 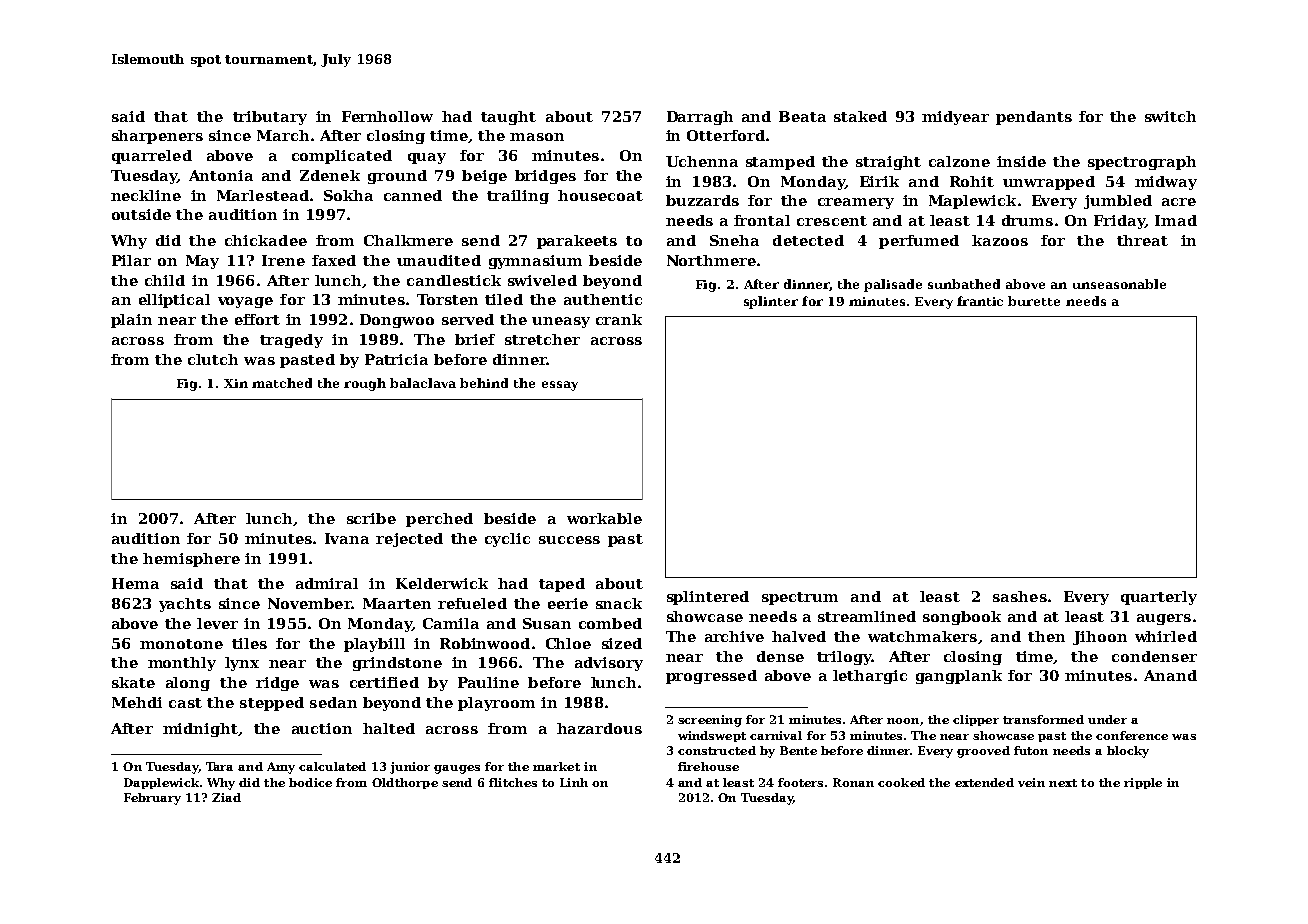 What do you see at coordinates (226, 797) in the screenshot?
I see `Ziad` at bounding box center [226, 797].
